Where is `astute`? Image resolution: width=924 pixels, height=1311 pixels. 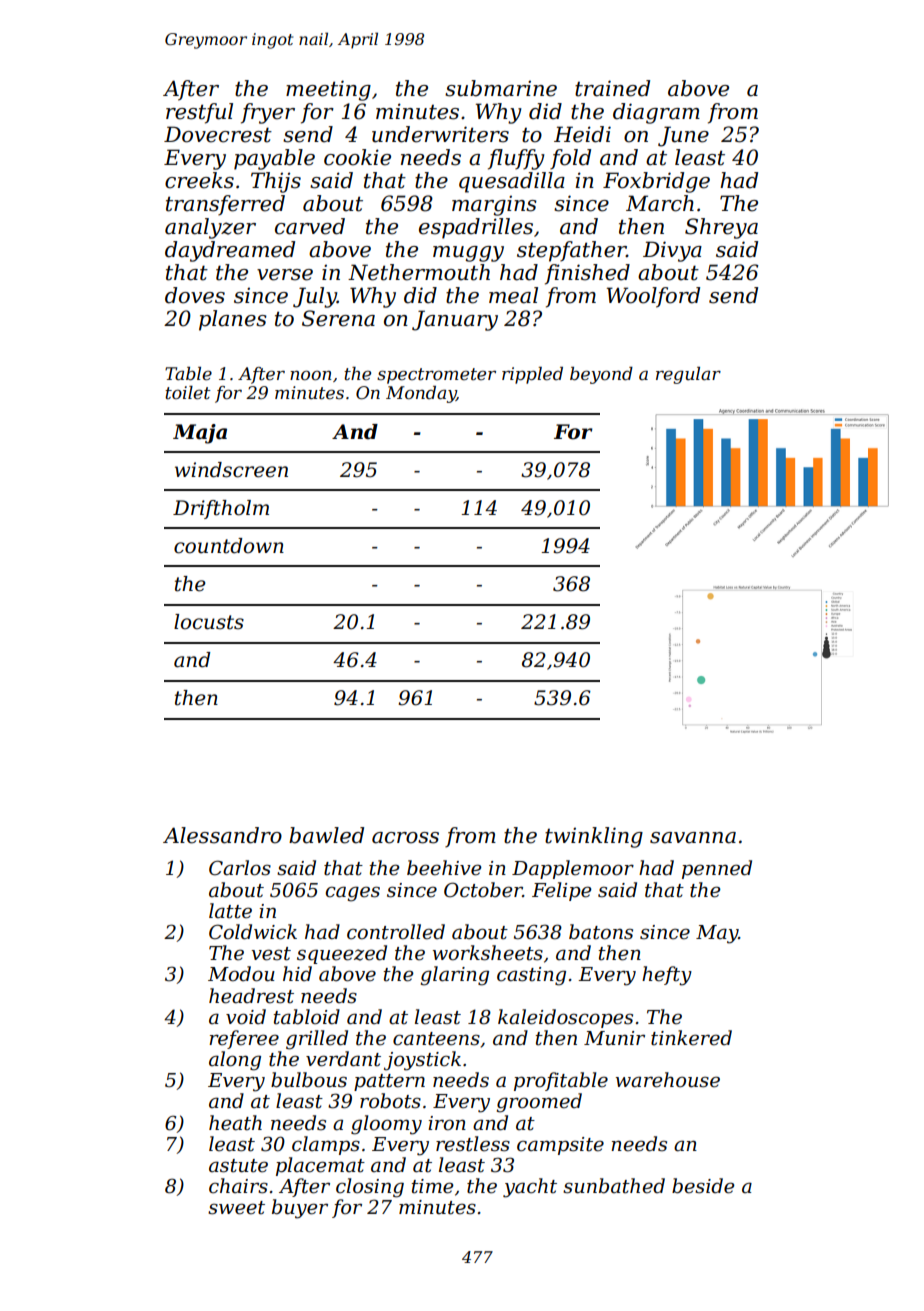 astute is located at coordinates (238, 1166).
